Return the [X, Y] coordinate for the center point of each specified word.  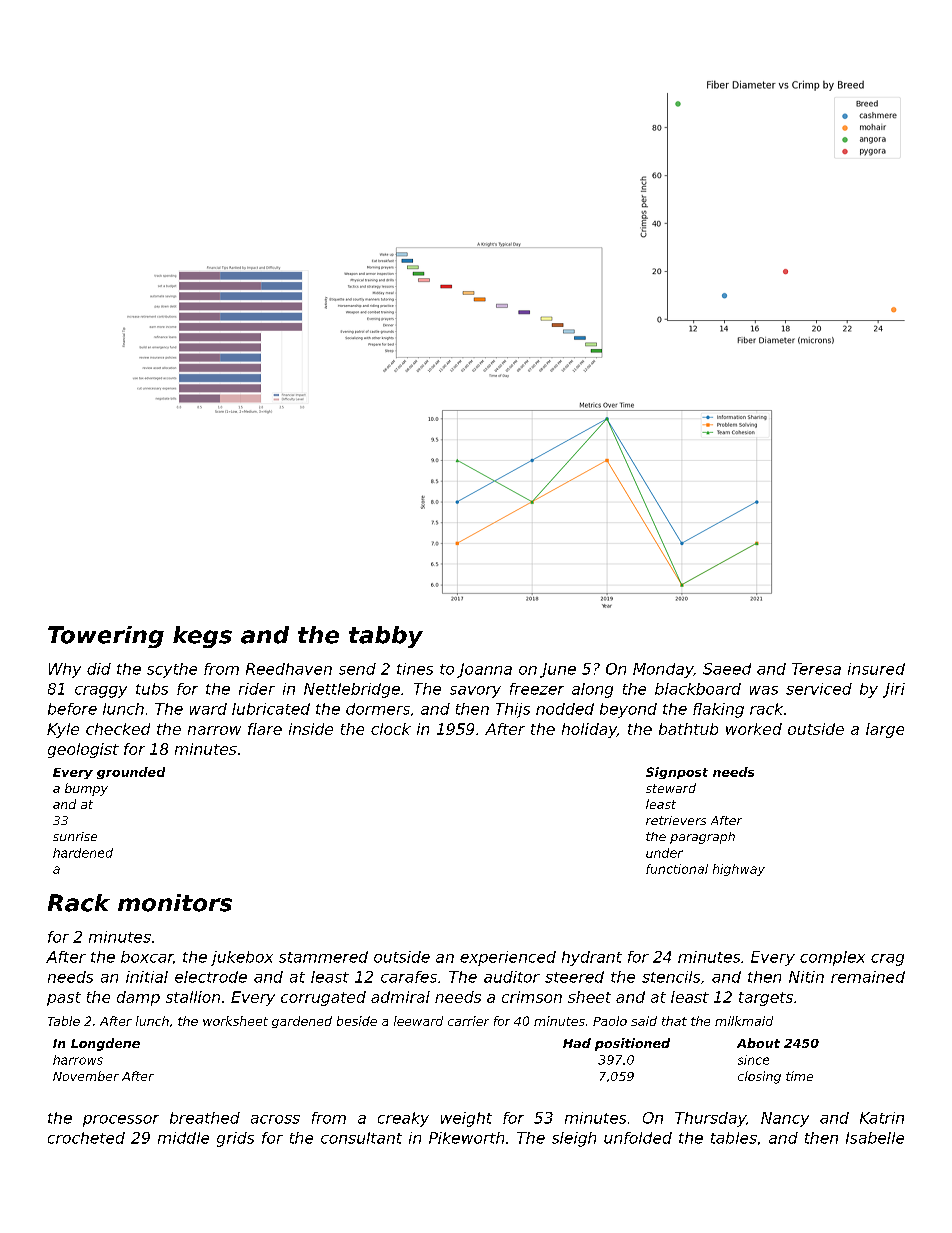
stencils [671, 977]
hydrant [592, 958]
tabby [386, 637]
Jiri [894, 690]
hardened [83, 853]
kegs [202, 637]
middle [183, 1138]
